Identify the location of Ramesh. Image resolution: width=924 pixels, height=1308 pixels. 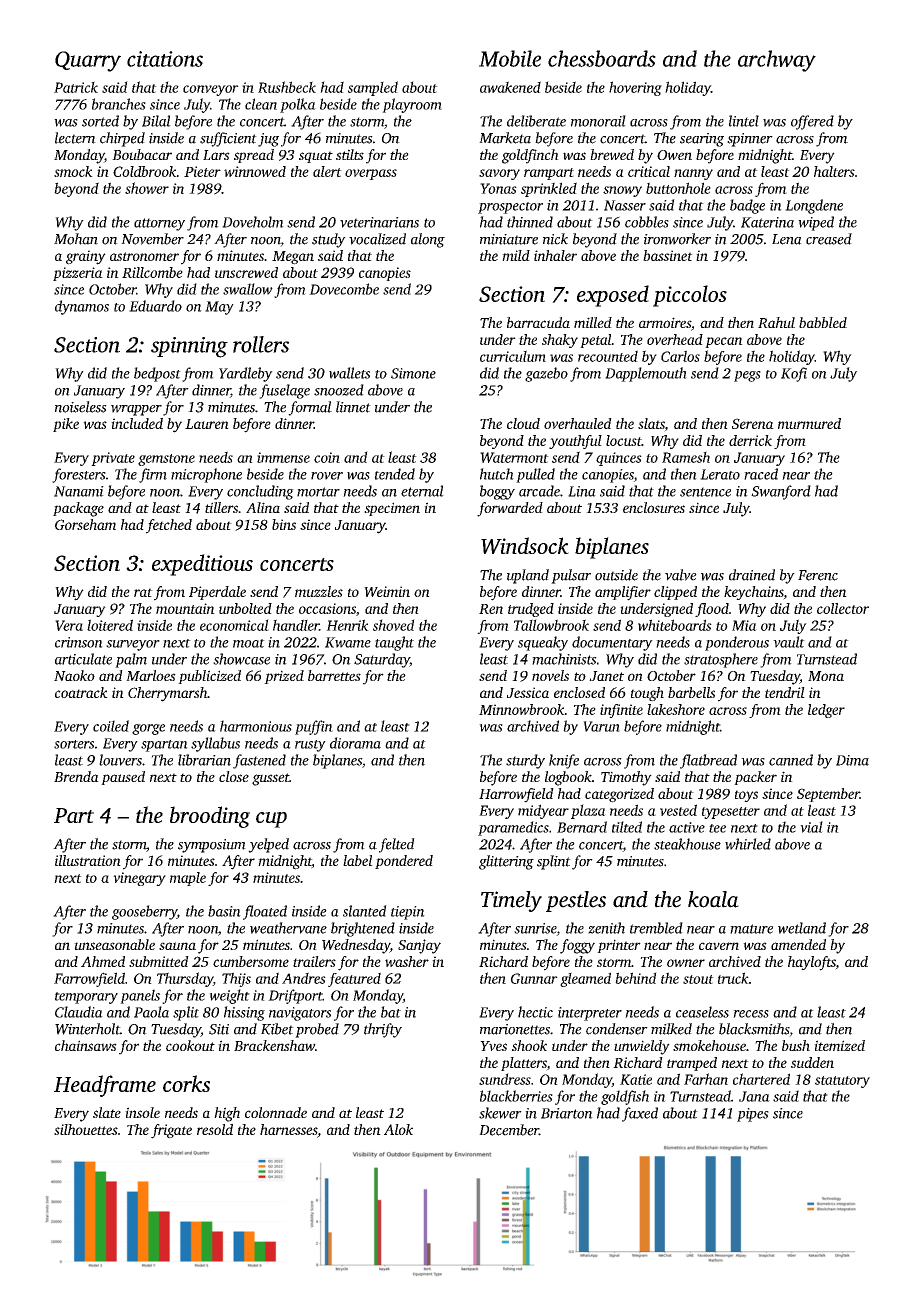
(686, 457).
